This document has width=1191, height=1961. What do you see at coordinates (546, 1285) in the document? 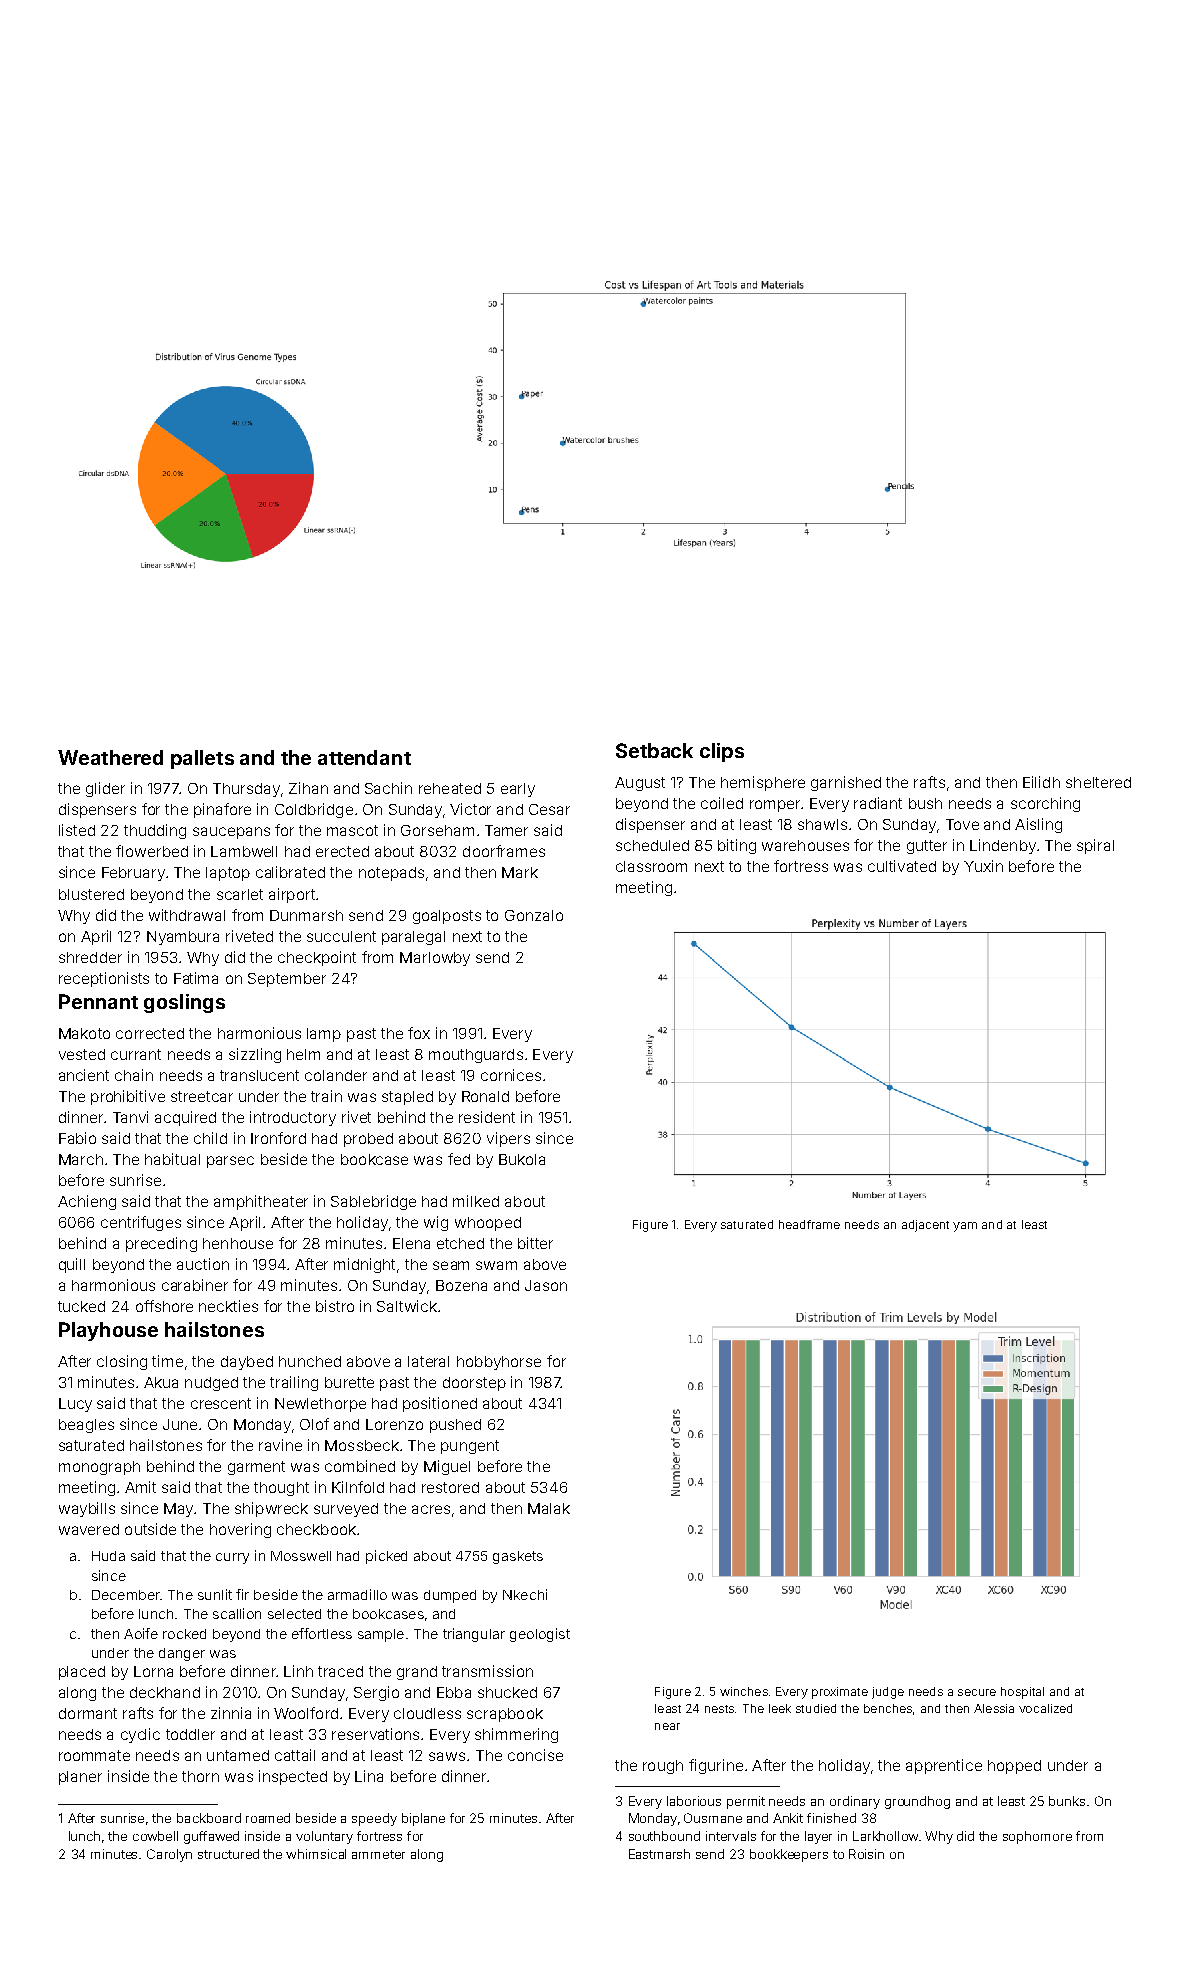
I see `Jason` at bounding box center [546, 1285].
